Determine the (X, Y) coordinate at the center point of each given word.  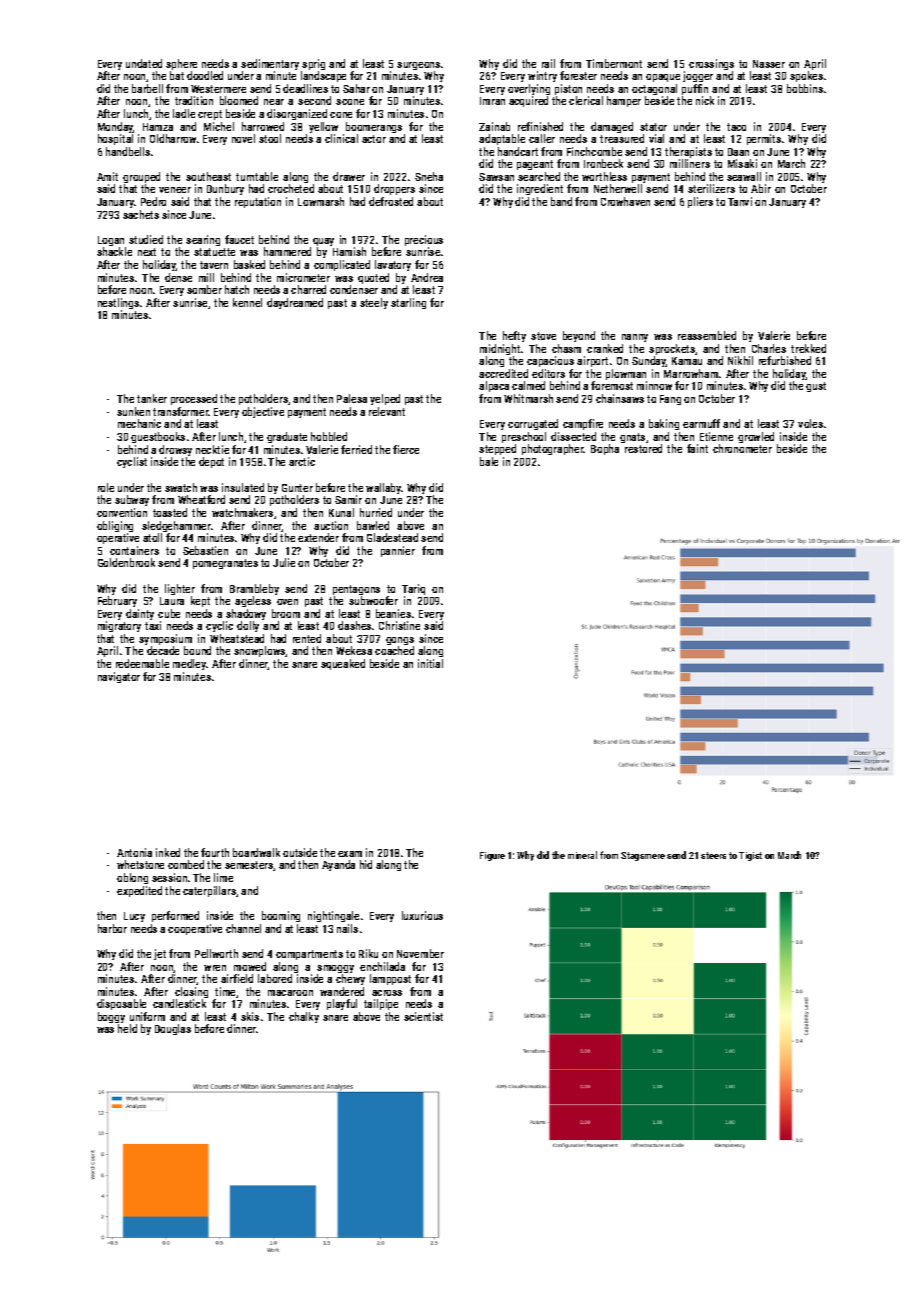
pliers (700, 202)
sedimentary (270, 64)
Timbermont (614, 63)
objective (263, 412)
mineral (582, 855)
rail (548, 63)
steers (713, 855)
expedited (139, 891)
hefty (514, 336)
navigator (119, 677)
